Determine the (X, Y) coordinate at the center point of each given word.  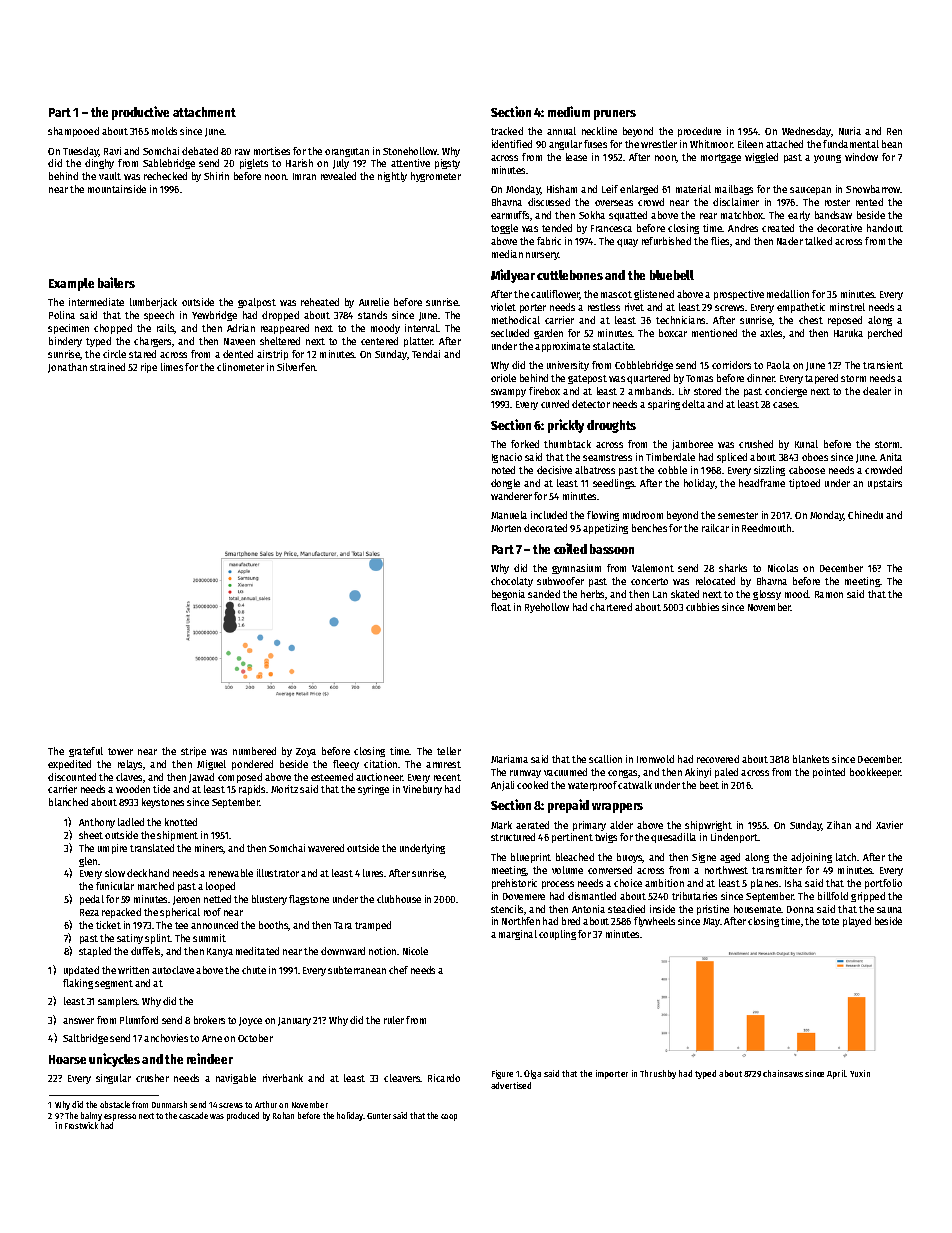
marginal (518, 935)
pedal (92, 900)
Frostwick (81, 1125)
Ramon (829, 594)
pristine (713, 910)
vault (110, 176)
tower (120, 751)
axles (771, 333)
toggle (504, 229)
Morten (506, 528)
